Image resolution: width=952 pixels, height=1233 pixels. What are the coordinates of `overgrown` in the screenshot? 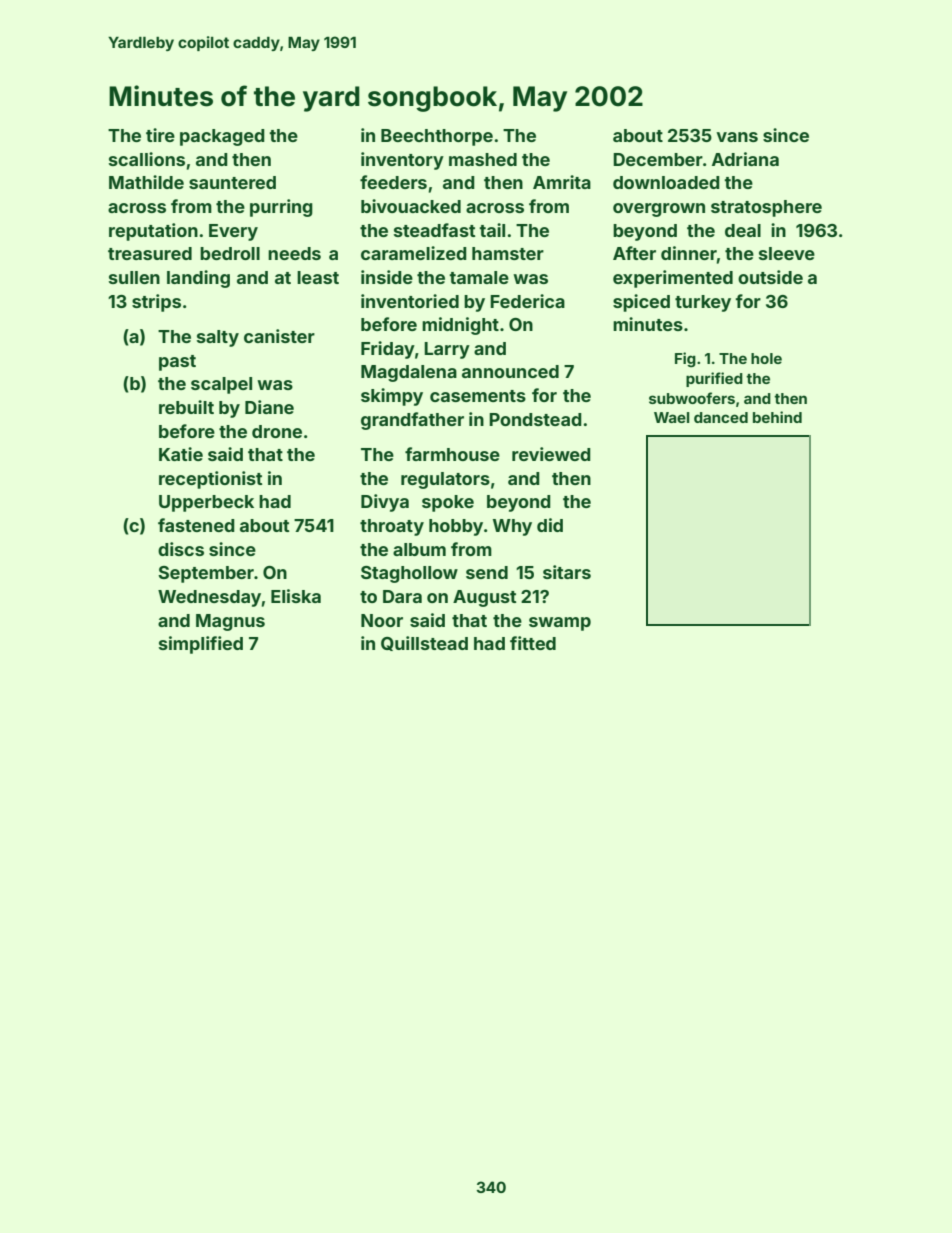 It's located at (659, 210).
